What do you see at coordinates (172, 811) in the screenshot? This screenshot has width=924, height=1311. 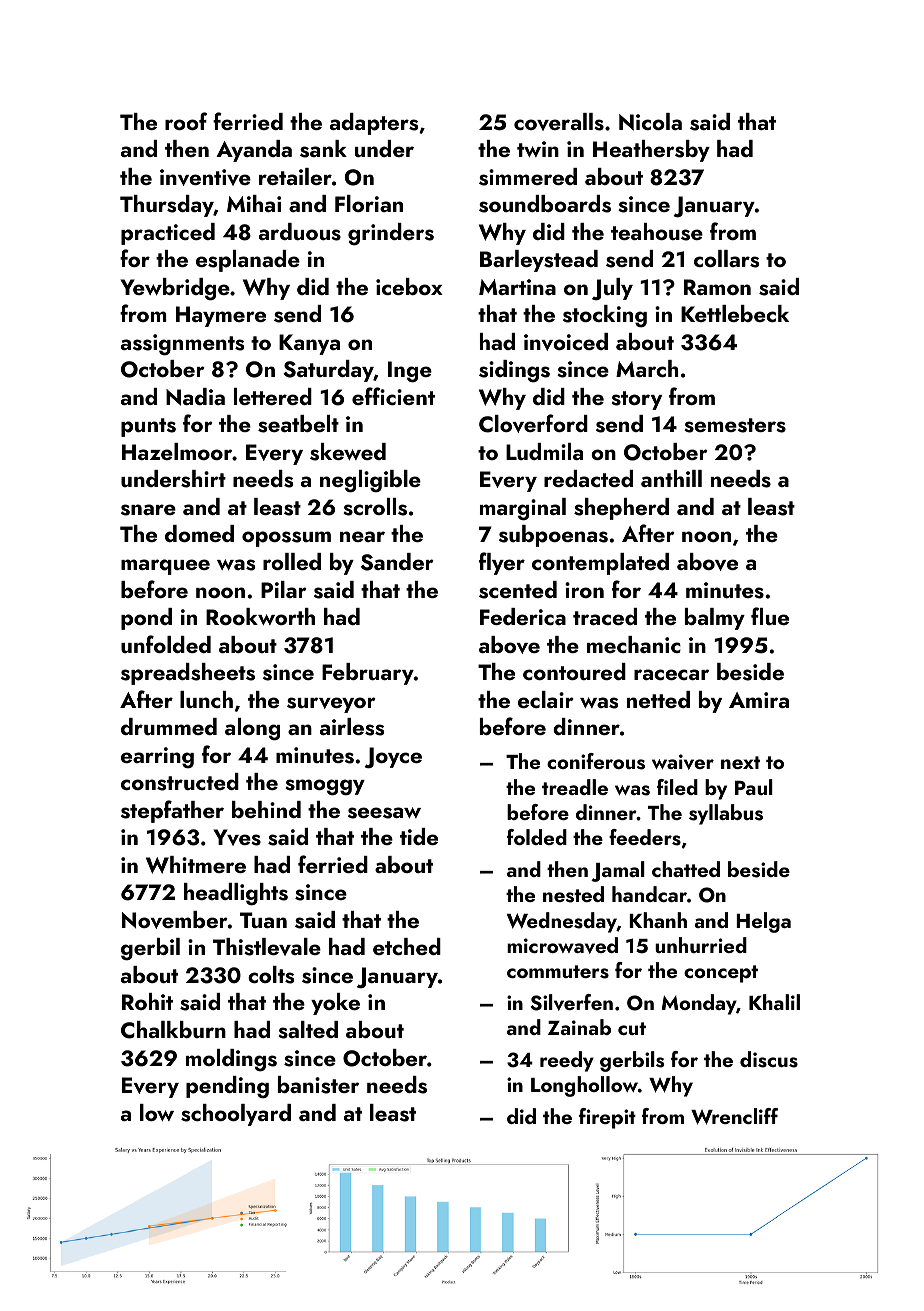 I see `stepfather` at bounding box center [172, 811].
